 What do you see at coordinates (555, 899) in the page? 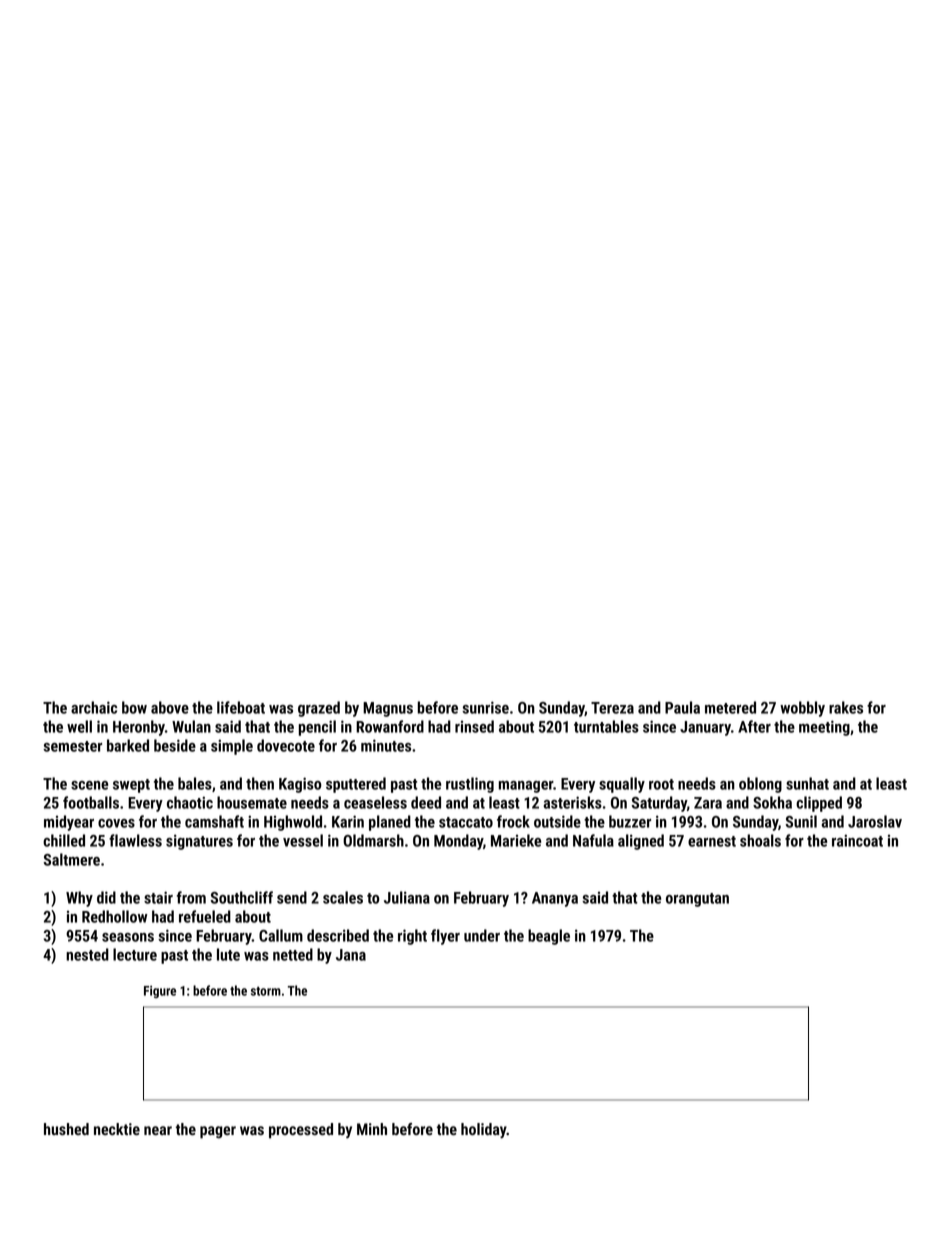
I see `Ananya` at bounding box center [555, 899].
